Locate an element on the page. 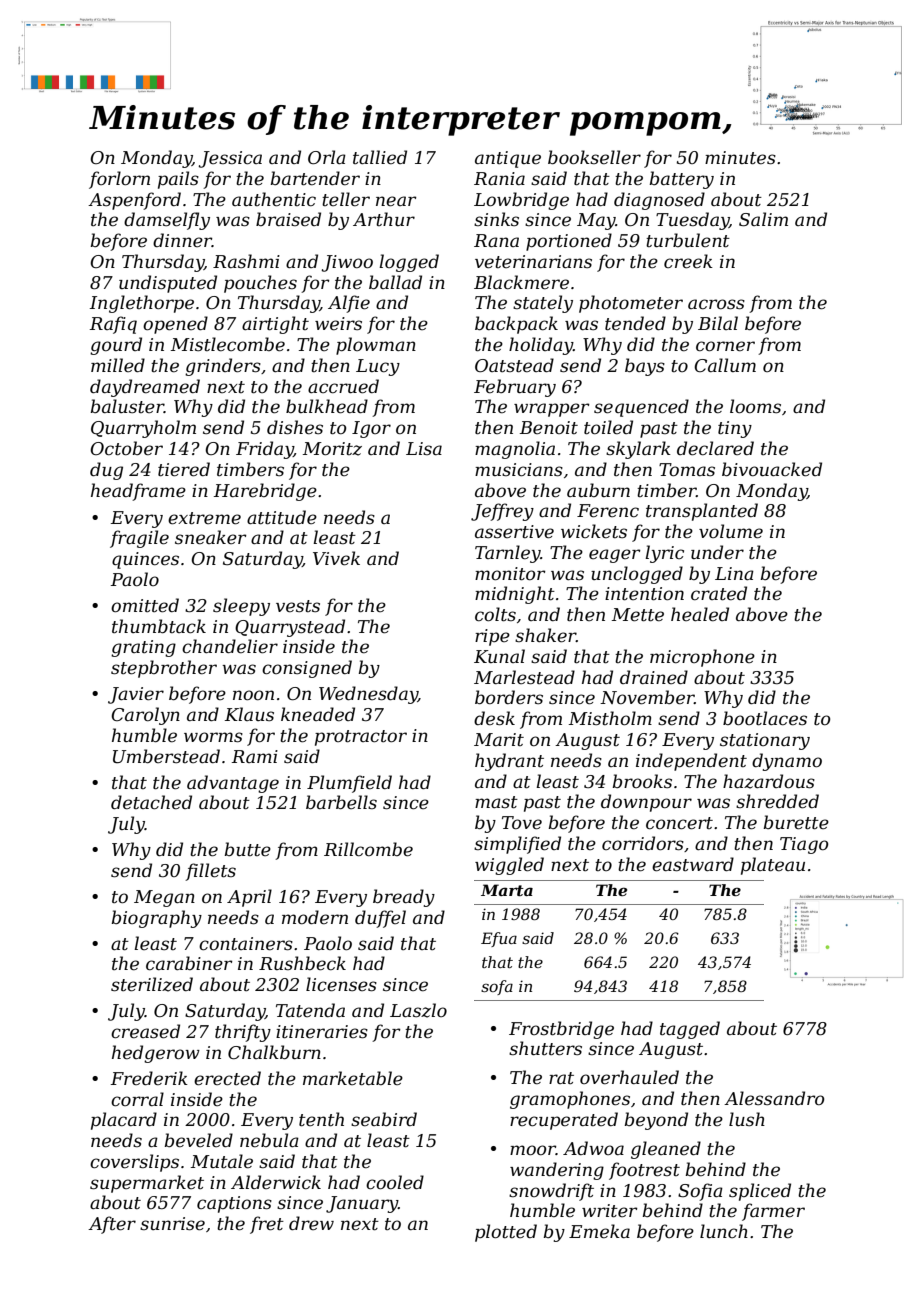 The width and height of the page is (924, 1314). forlorn is located at coordinates (119, 180).
